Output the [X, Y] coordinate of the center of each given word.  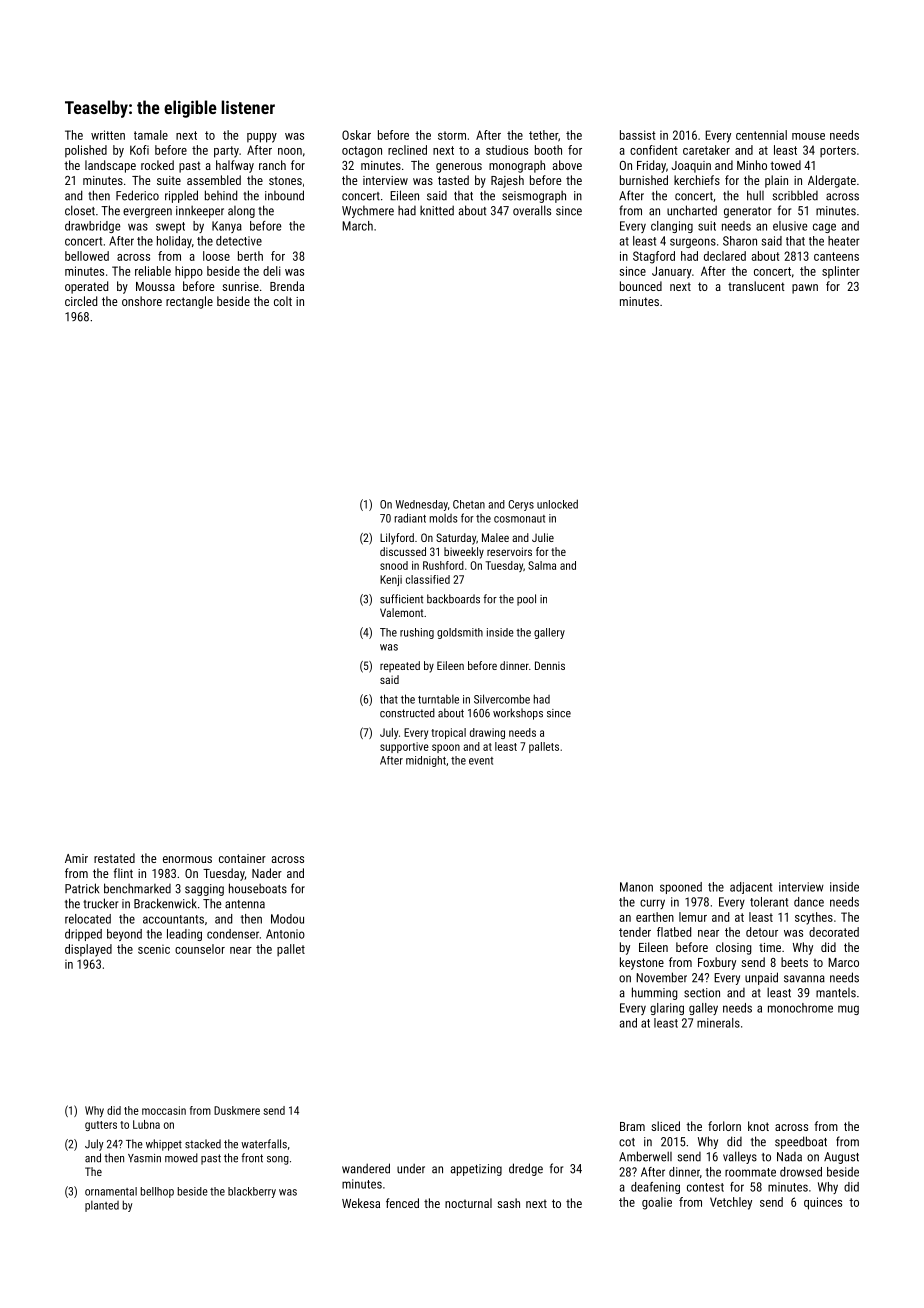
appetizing [476, 1170]
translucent [756, 286]
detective [239, 241]
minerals [718, 1023]
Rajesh [507, 181]
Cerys [521, 505]
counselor [200, 949]
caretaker [706, 150]
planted [102, 1206]
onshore [142, 301]
